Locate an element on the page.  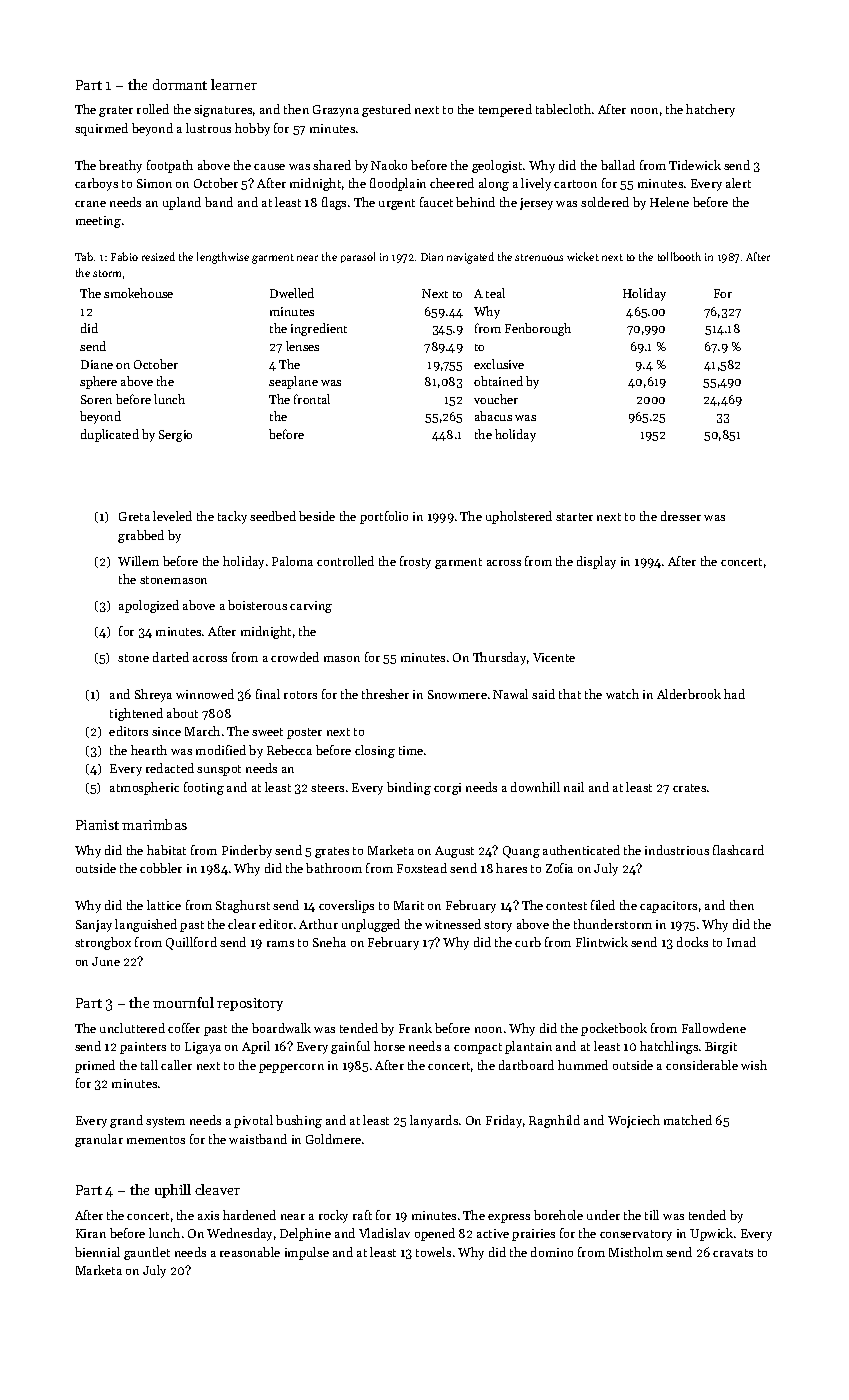
capacitors is located at coordinates (668, 907).
